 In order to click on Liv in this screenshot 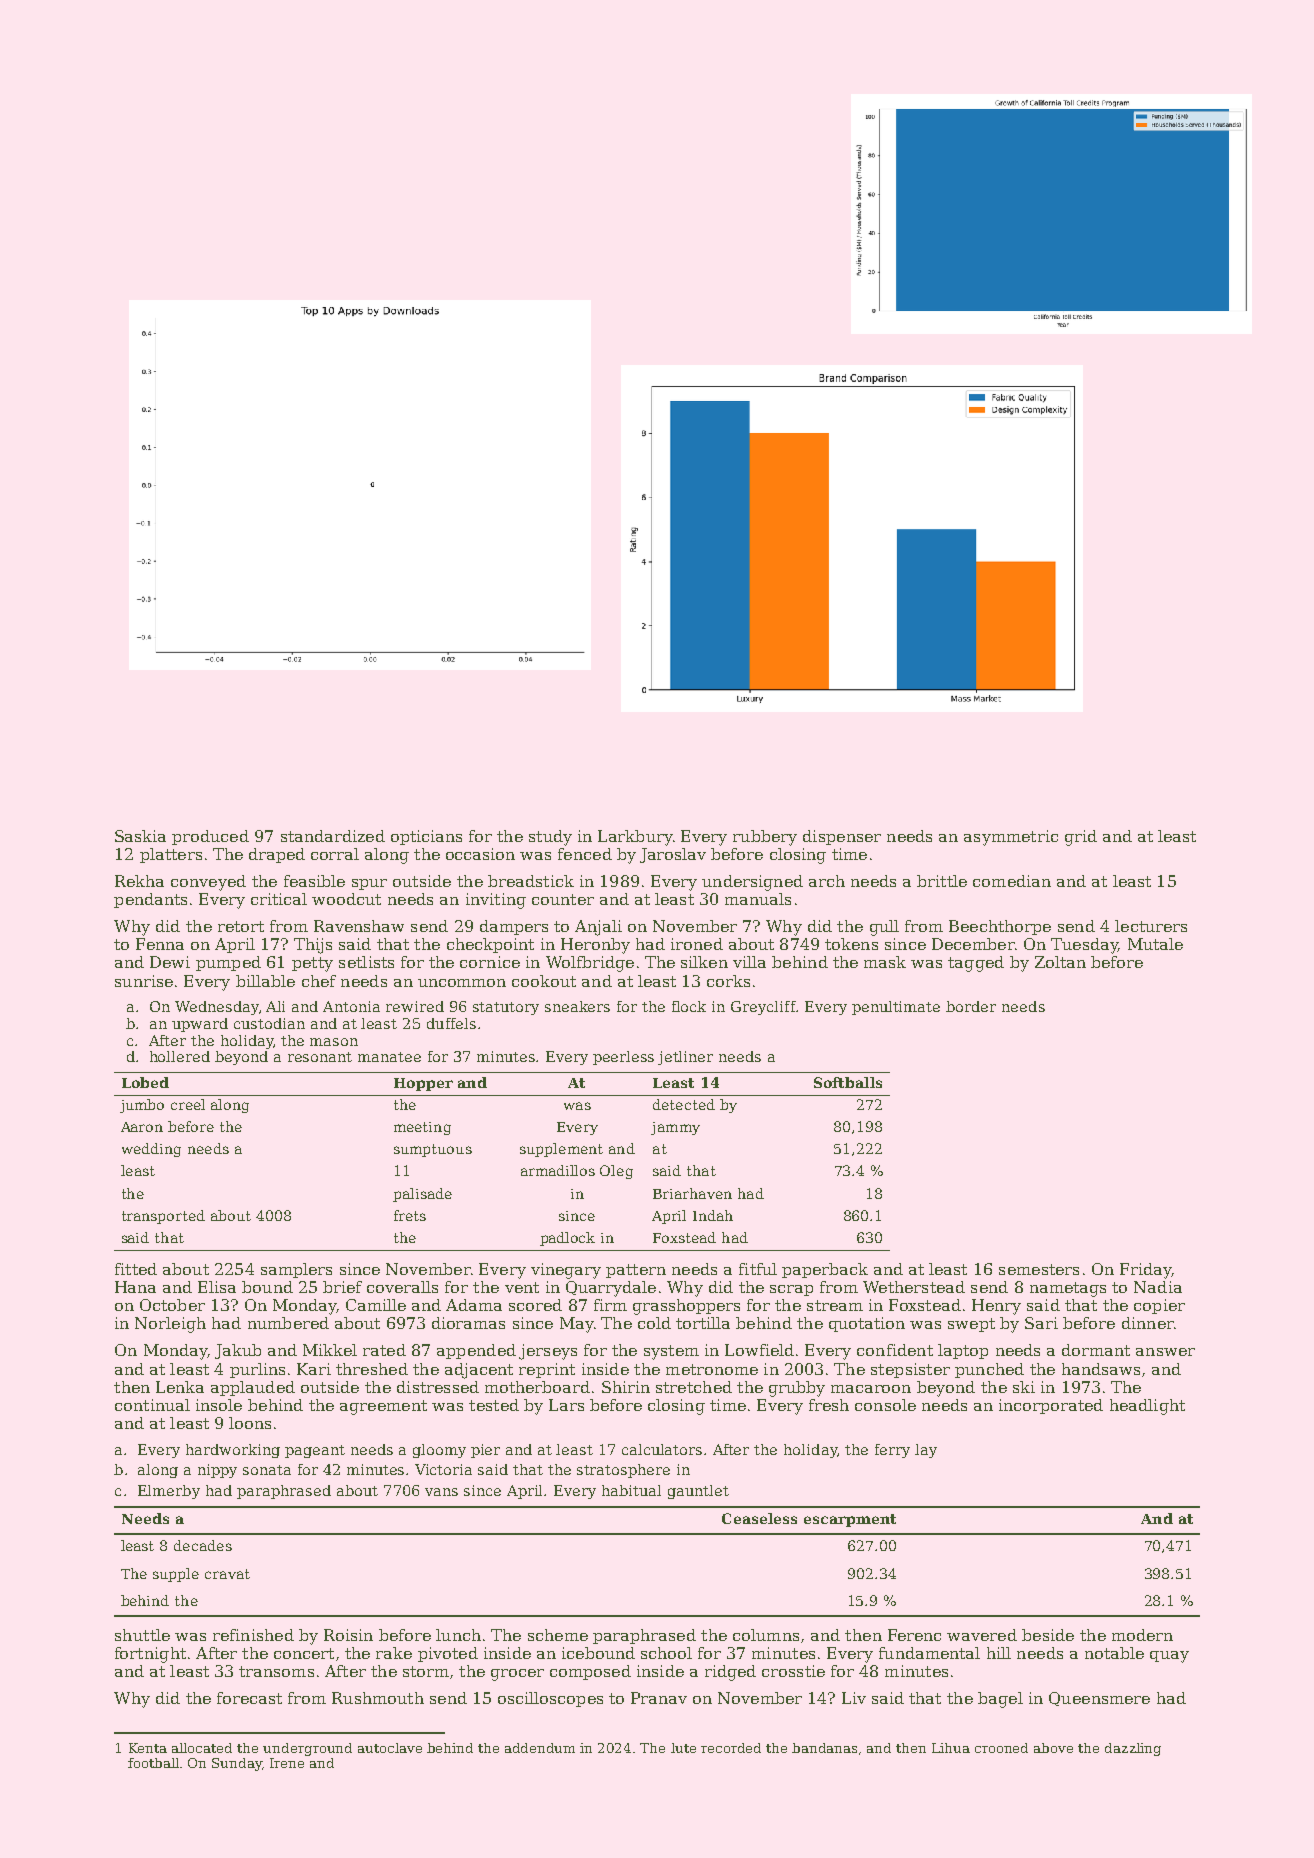, I will do `click(854, 1698)`.
